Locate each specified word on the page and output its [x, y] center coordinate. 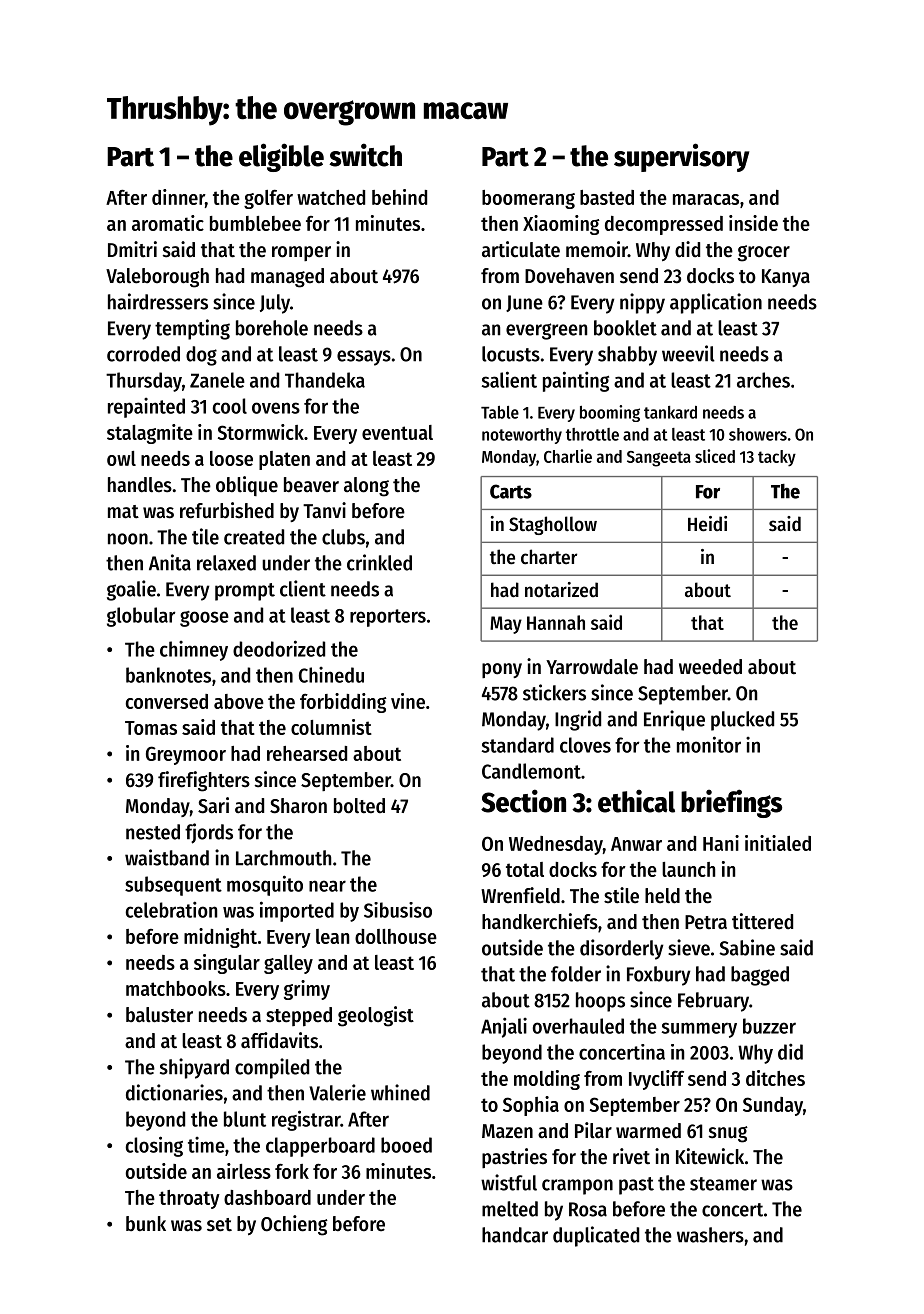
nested [153, 832]
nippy [642, 303]
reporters [388, 618]
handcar [515, 1235]
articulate [521, 249]
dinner [178, 197]
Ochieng [294, 1225]
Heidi [707, 524]
